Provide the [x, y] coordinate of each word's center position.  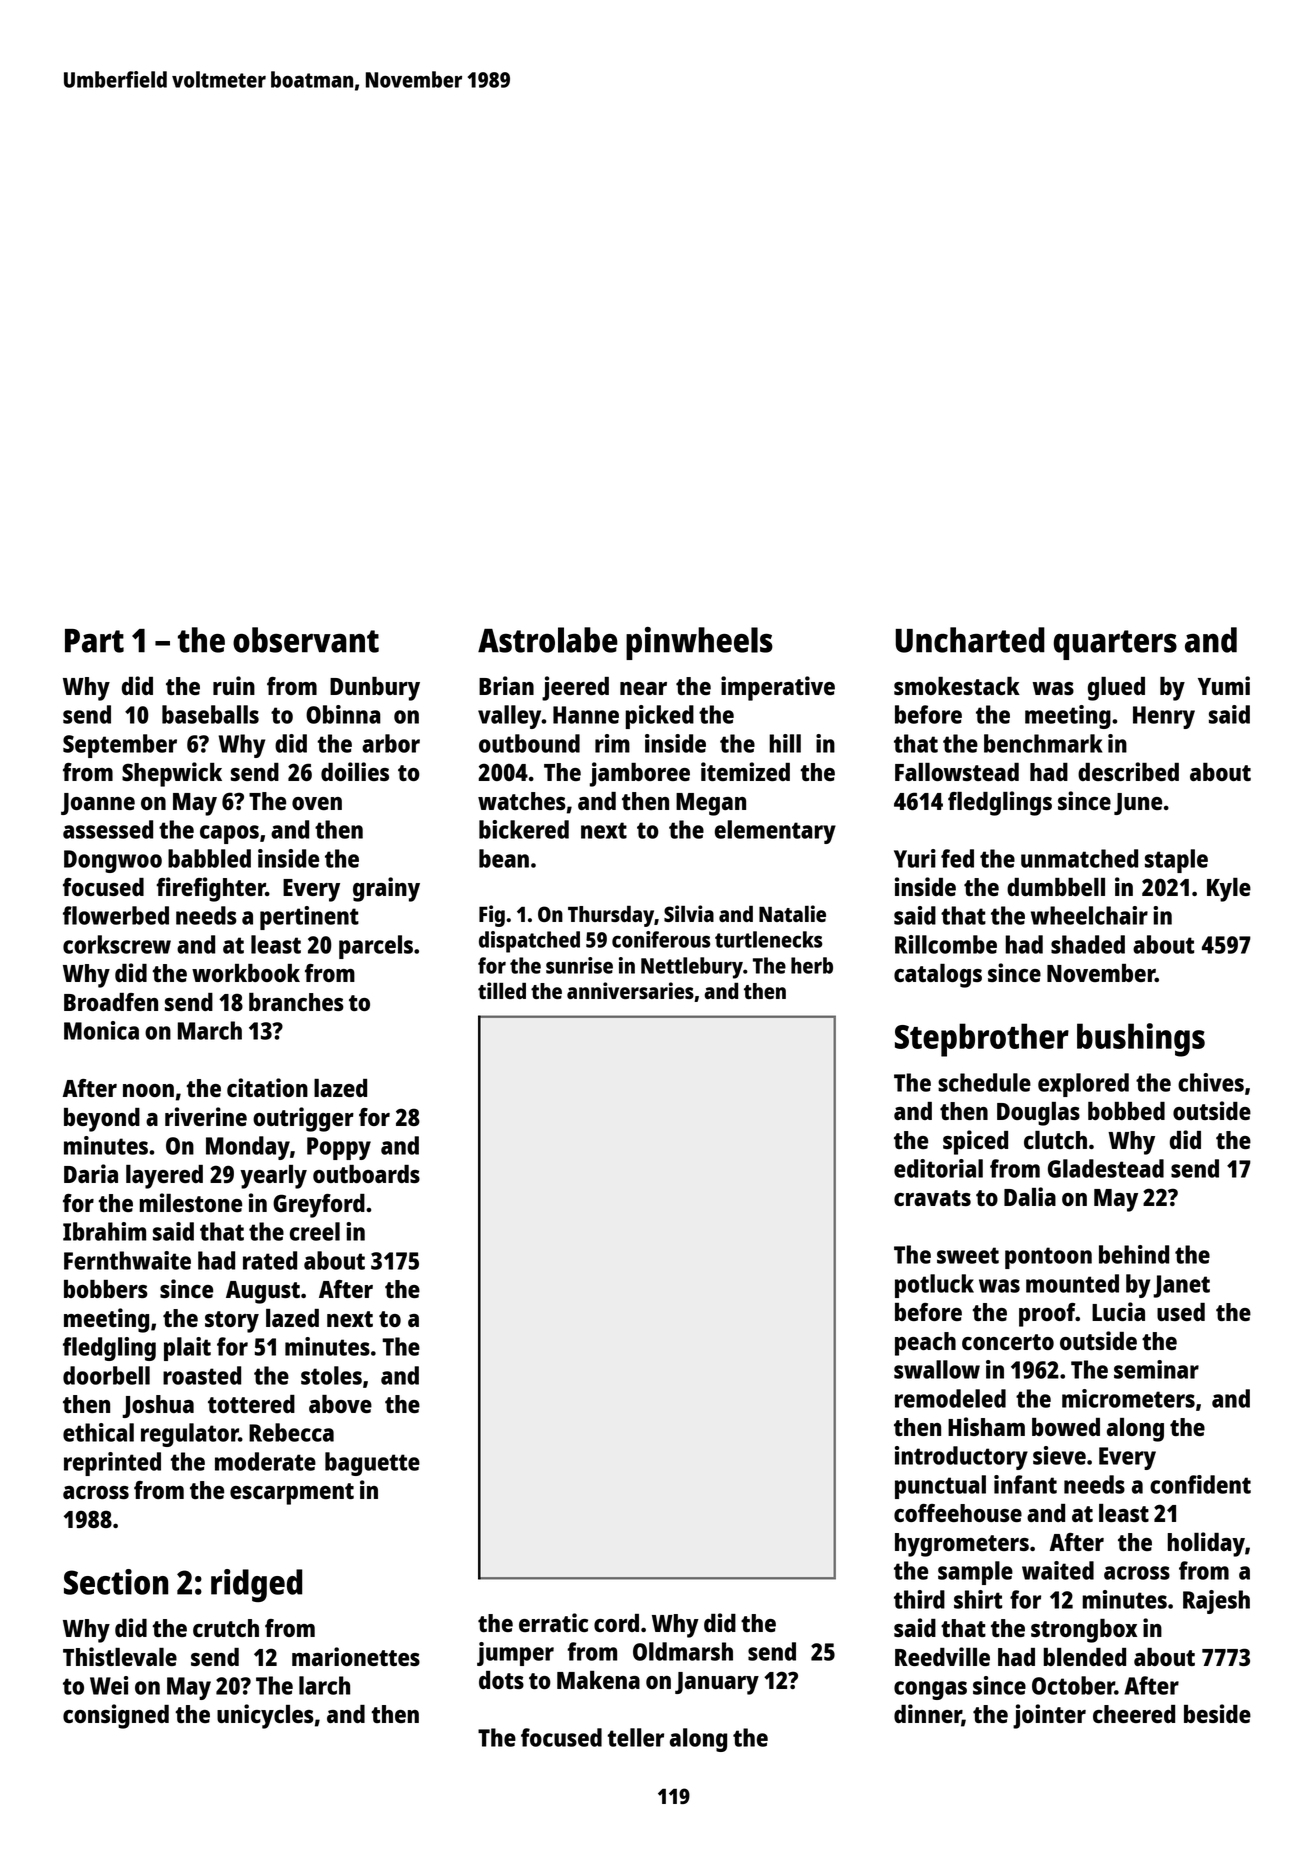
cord [616, 1623]
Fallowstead [957, 772]
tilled [502, 990]
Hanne [586, 715]
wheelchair [1089, 915]
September [120, 746]
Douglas [1038, 1114]
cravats [932, 1198]
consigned [116, 1716]
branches [296, 1002]
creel [315, 1231]
